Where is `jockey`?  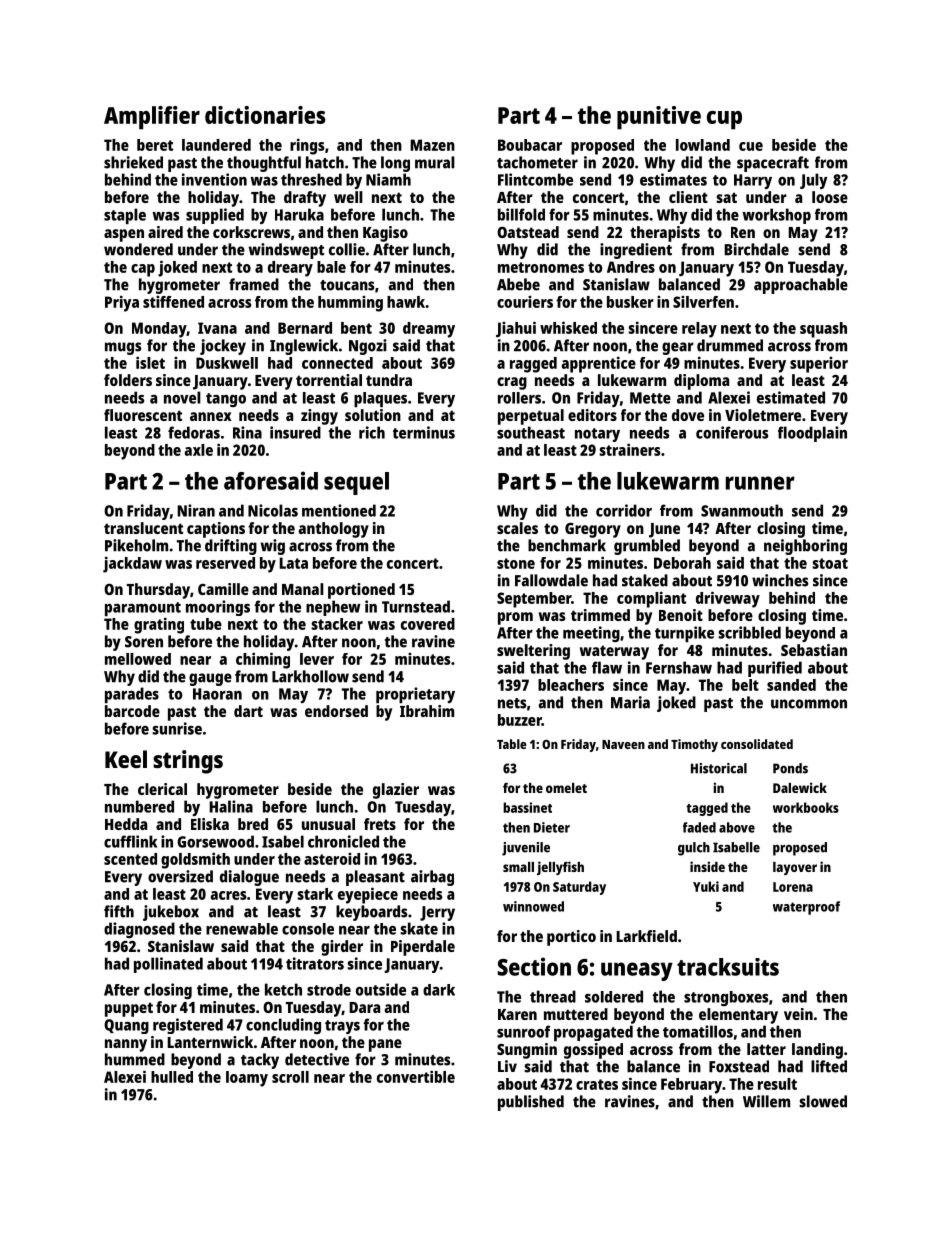 jockey is located at coordinates (223, 347).
